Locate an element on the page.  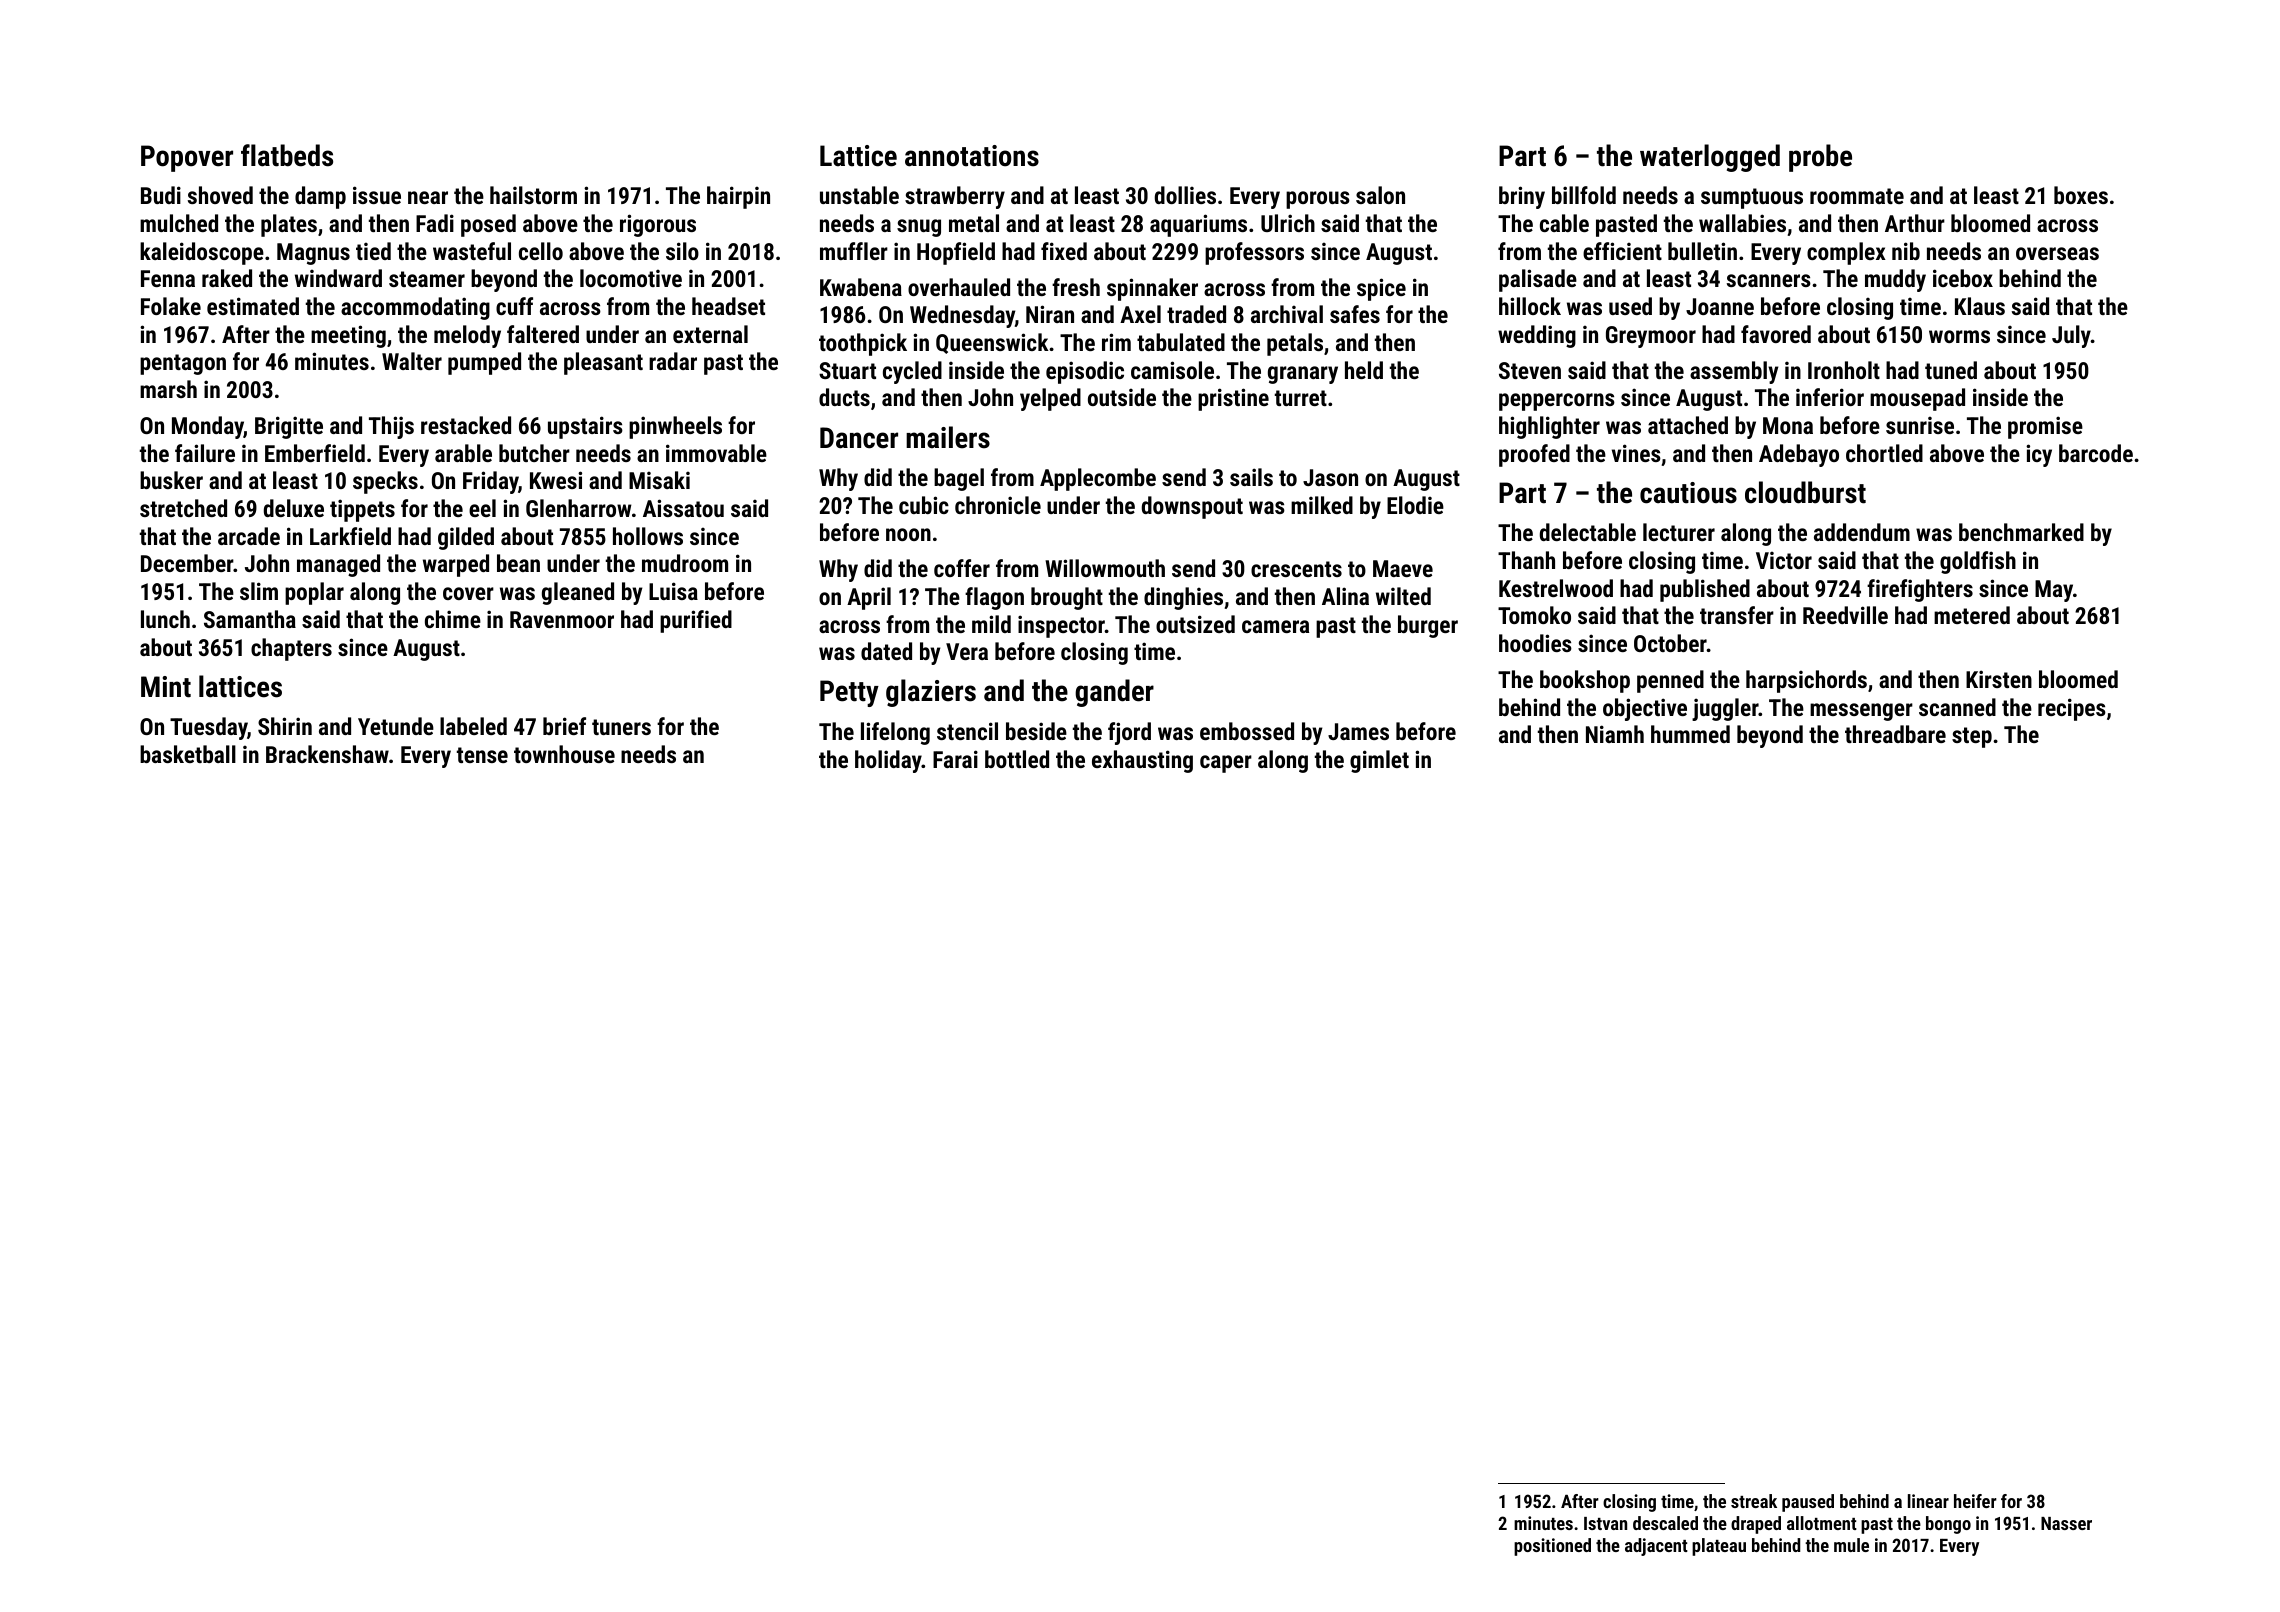
step is located at coordinates (1972, 737).
